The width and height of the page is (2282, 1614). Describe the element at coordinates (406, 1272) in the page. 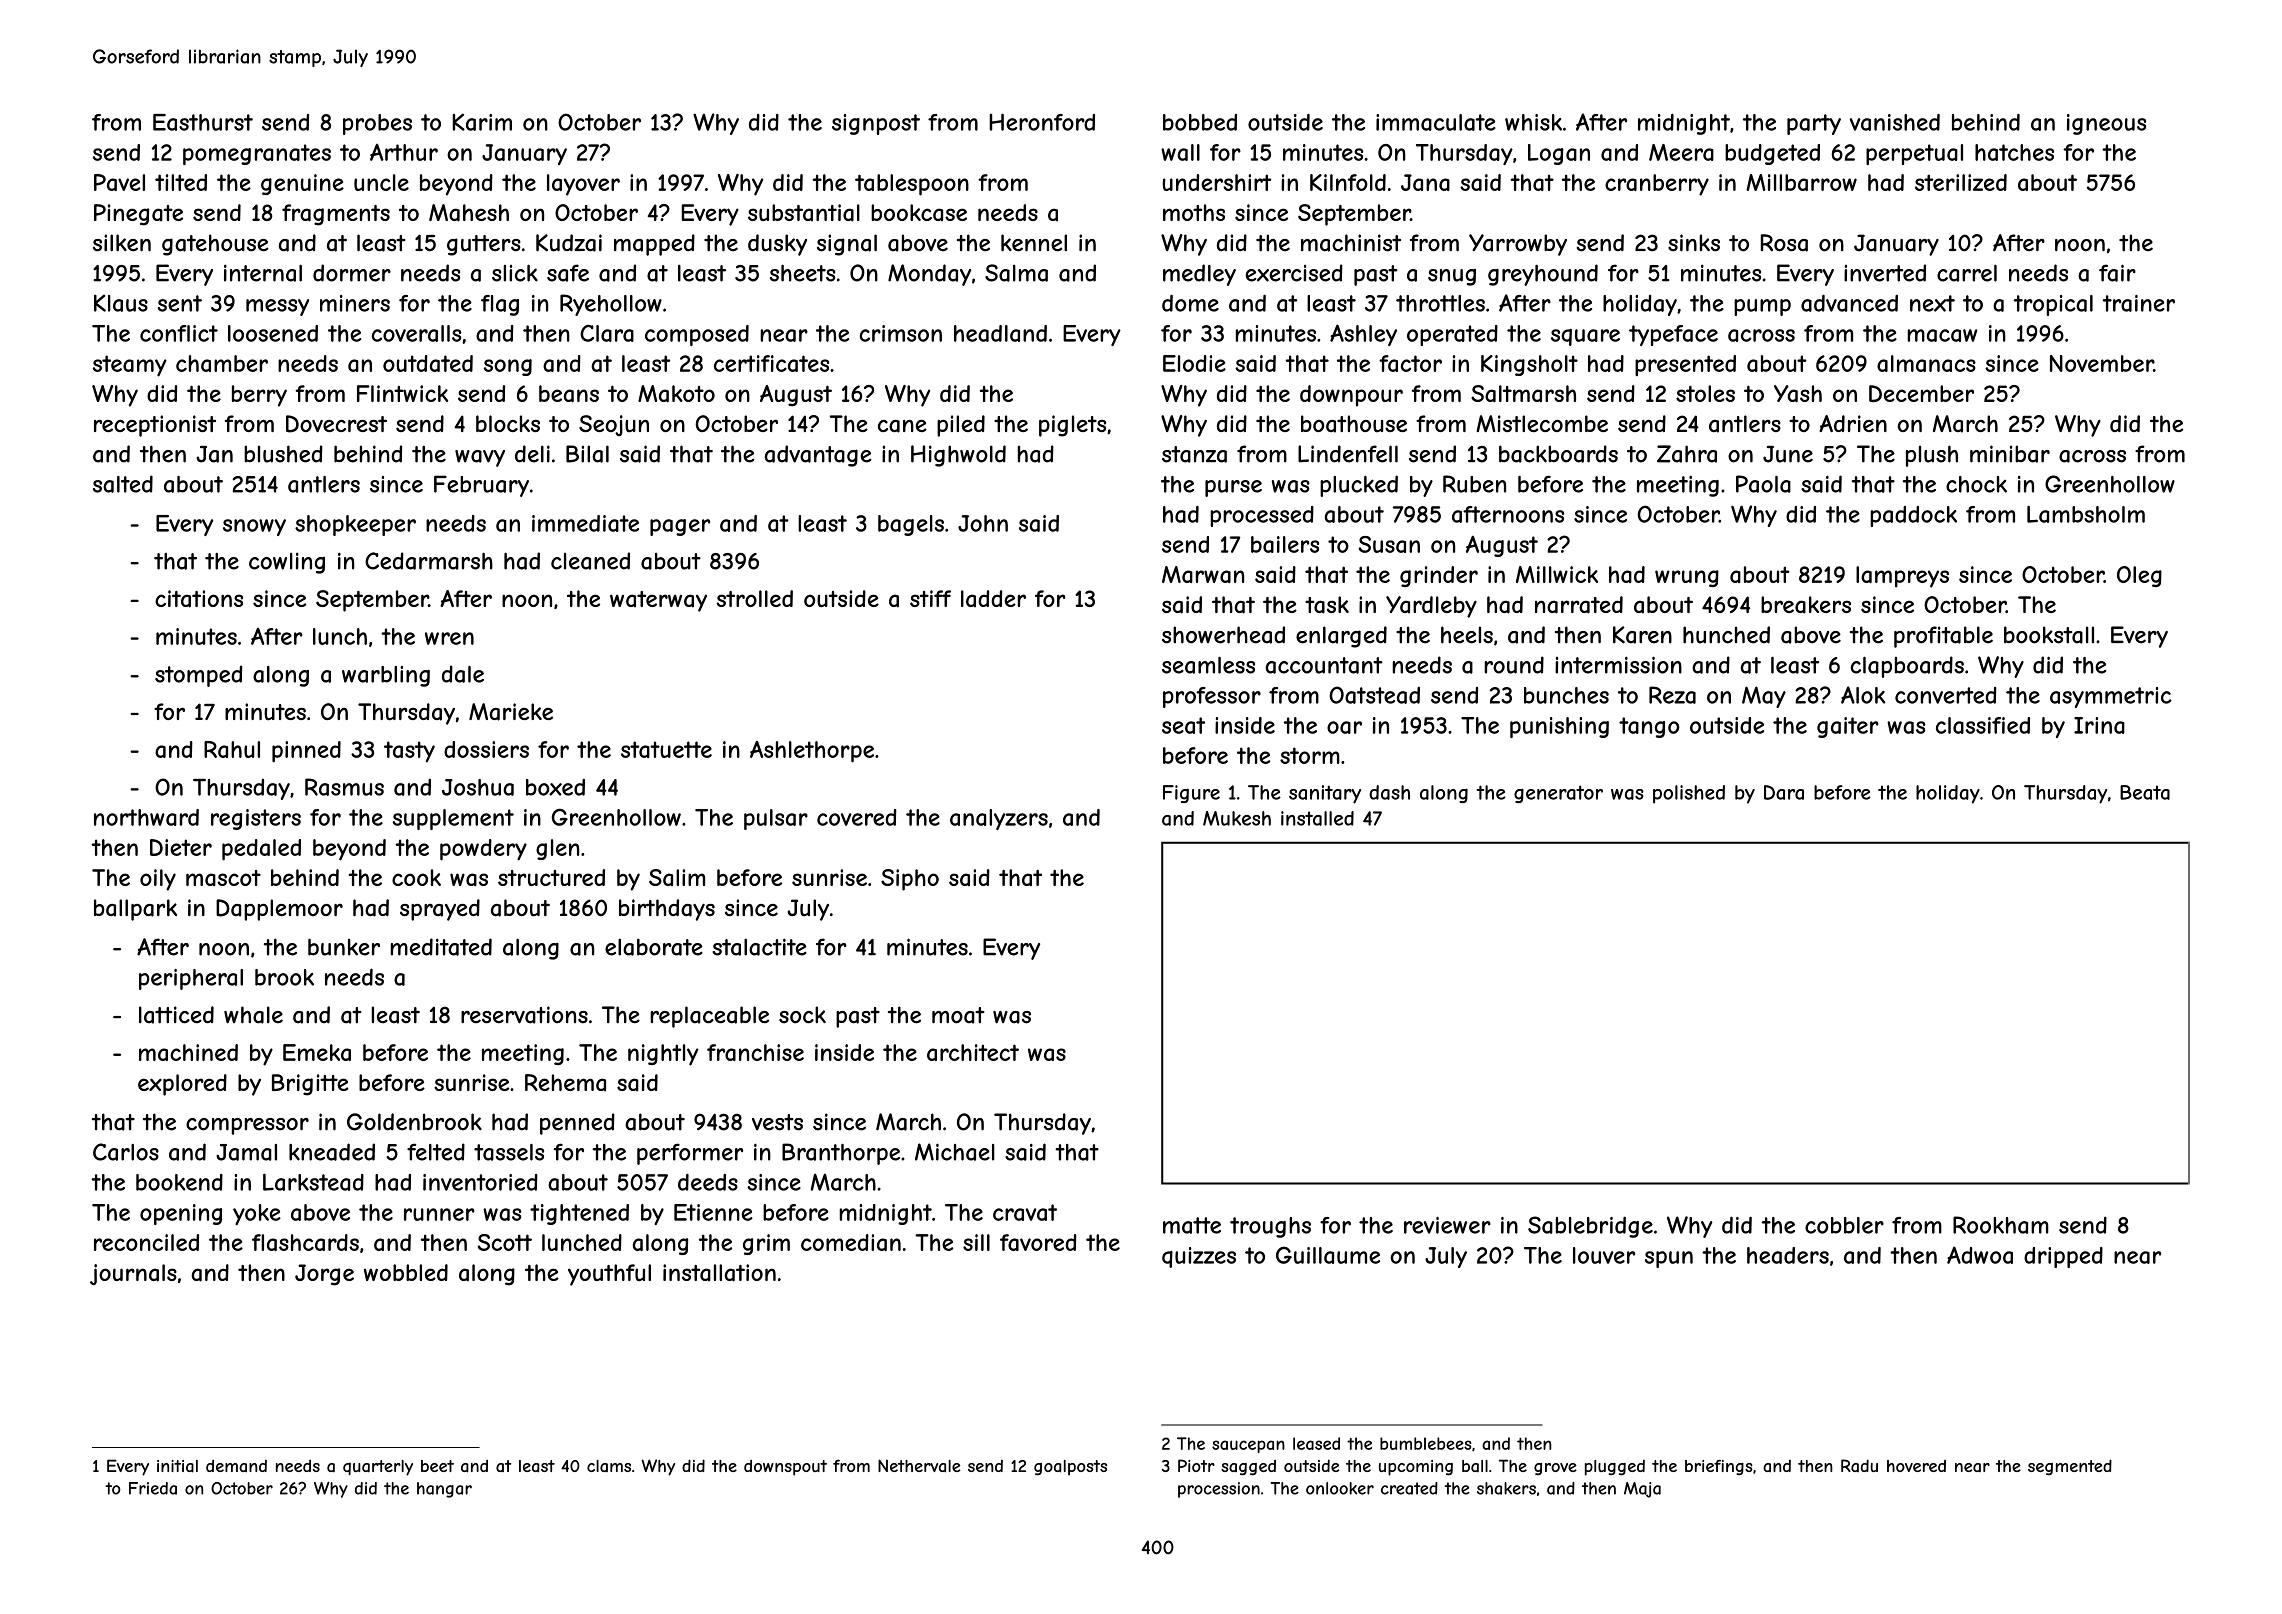

I see `wobbled` at that location.
